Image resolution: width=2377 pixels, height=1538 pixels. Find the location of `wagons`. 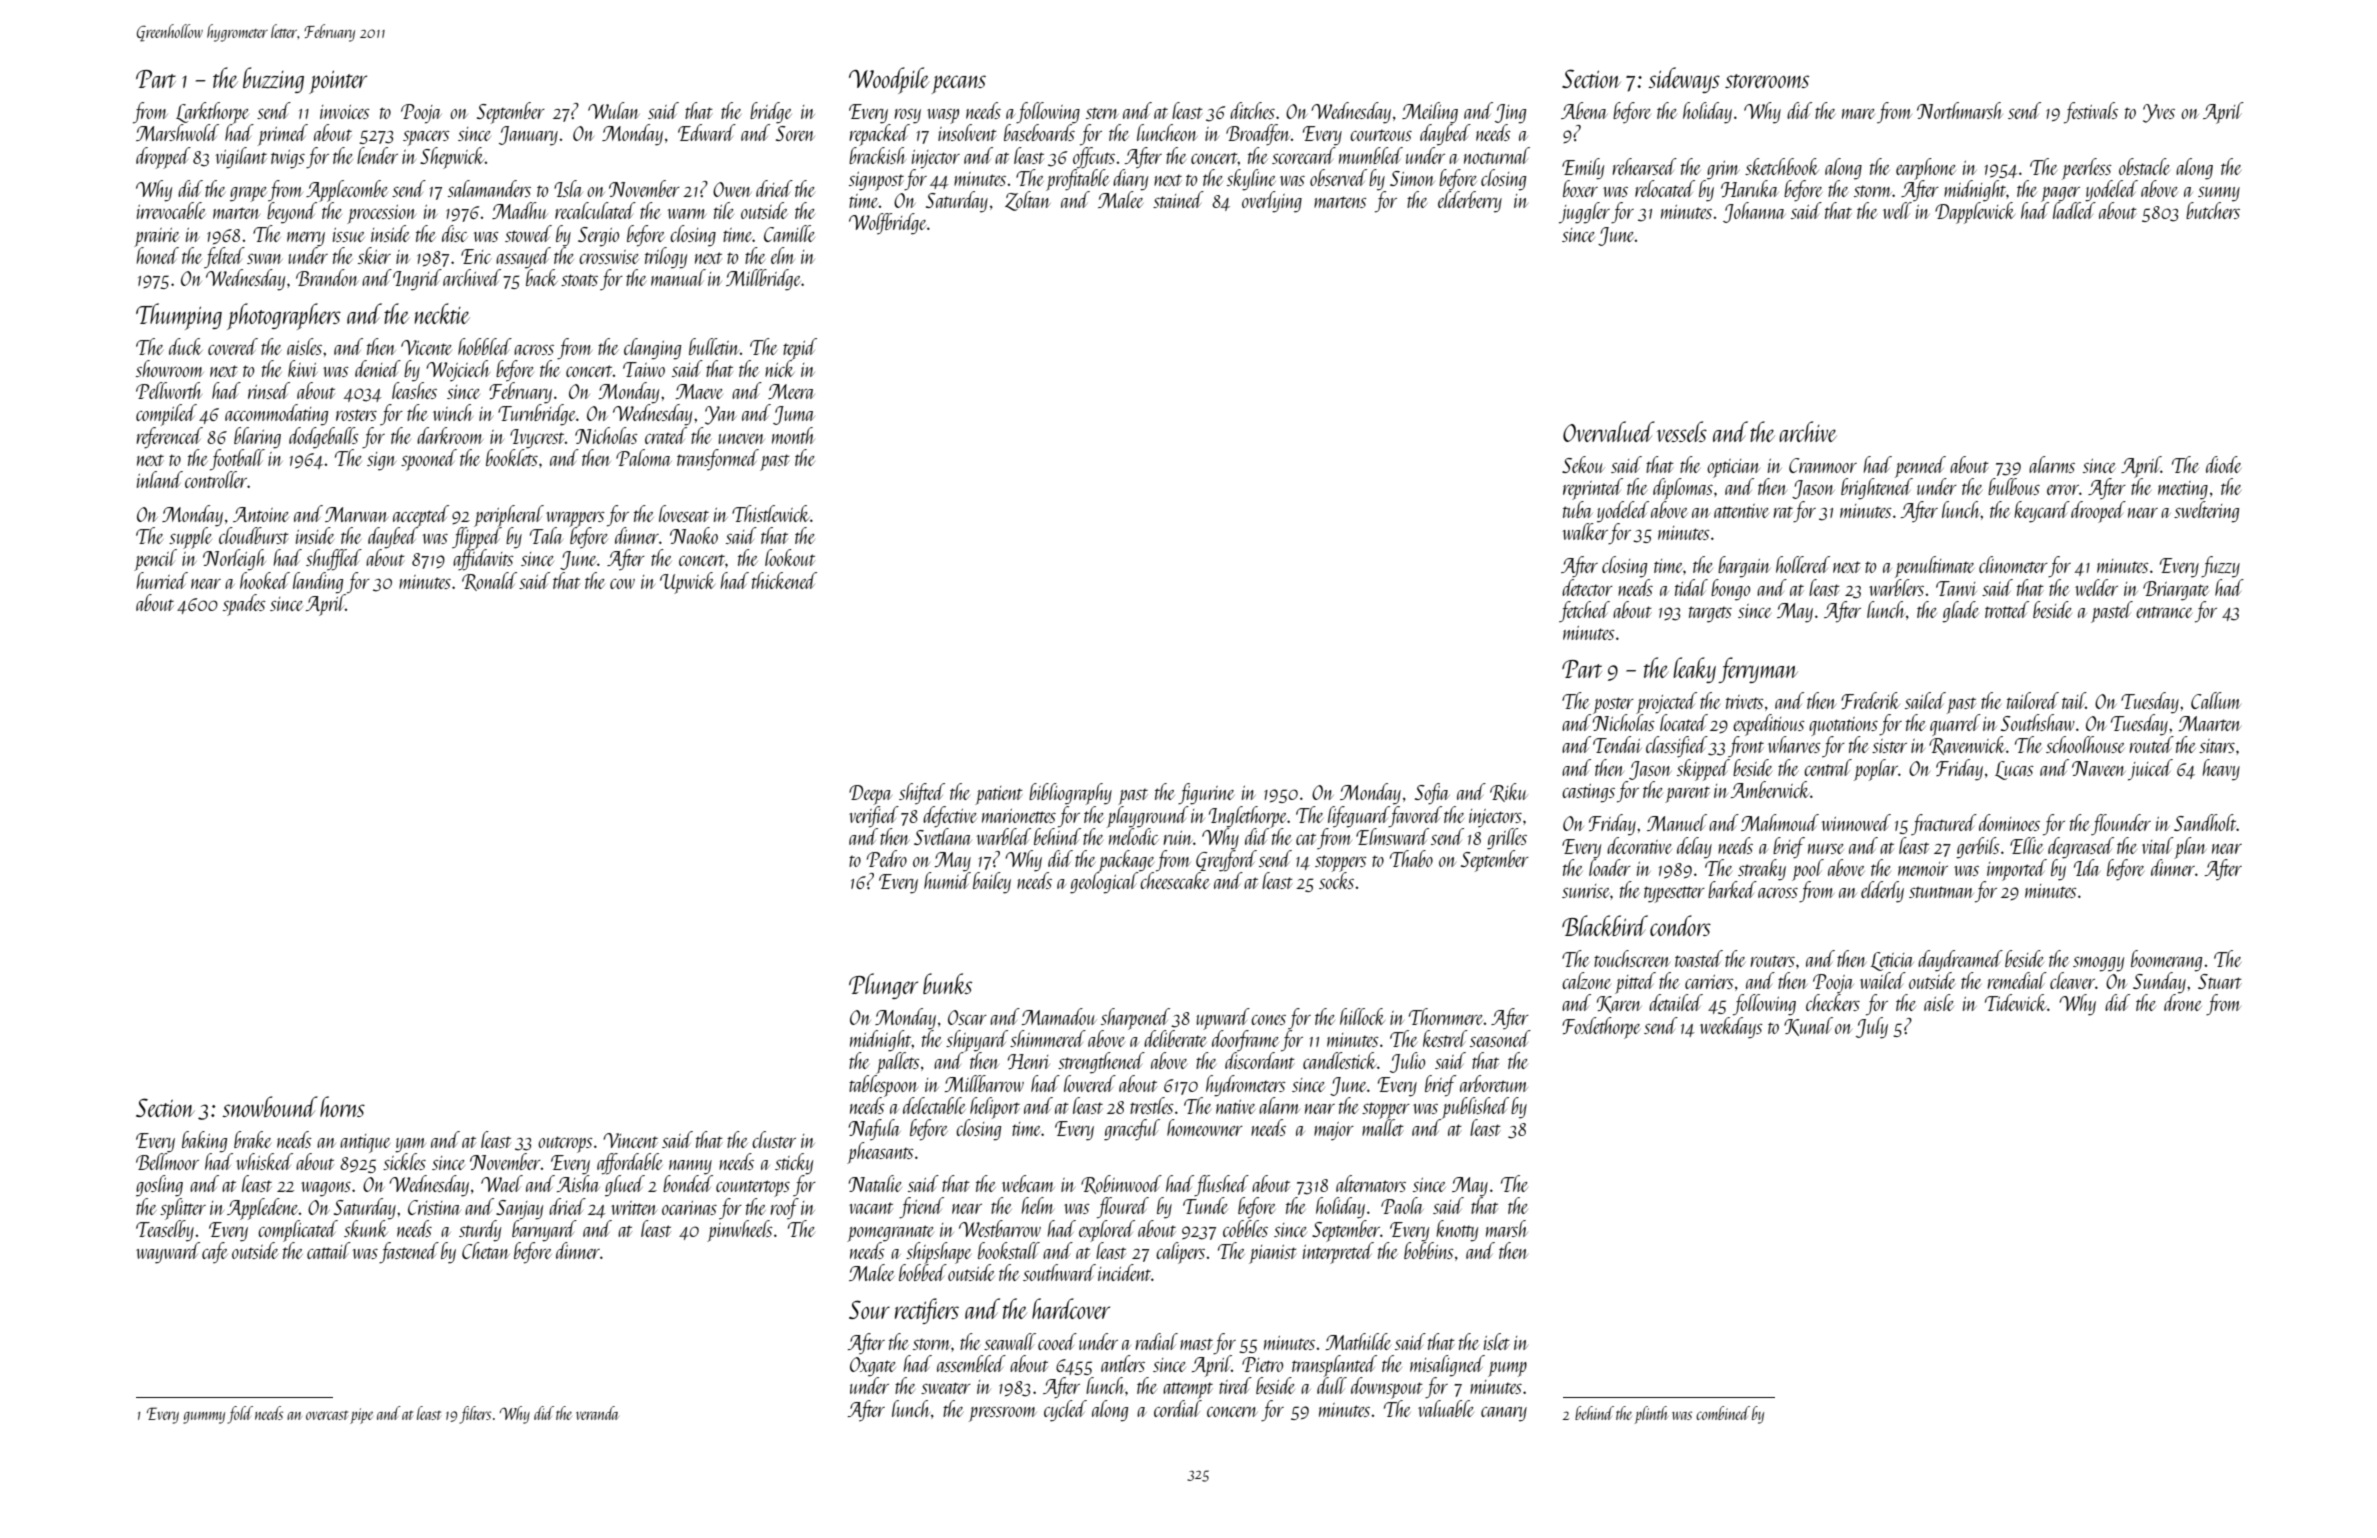

wagons is located at coordinates (326, 1189).
